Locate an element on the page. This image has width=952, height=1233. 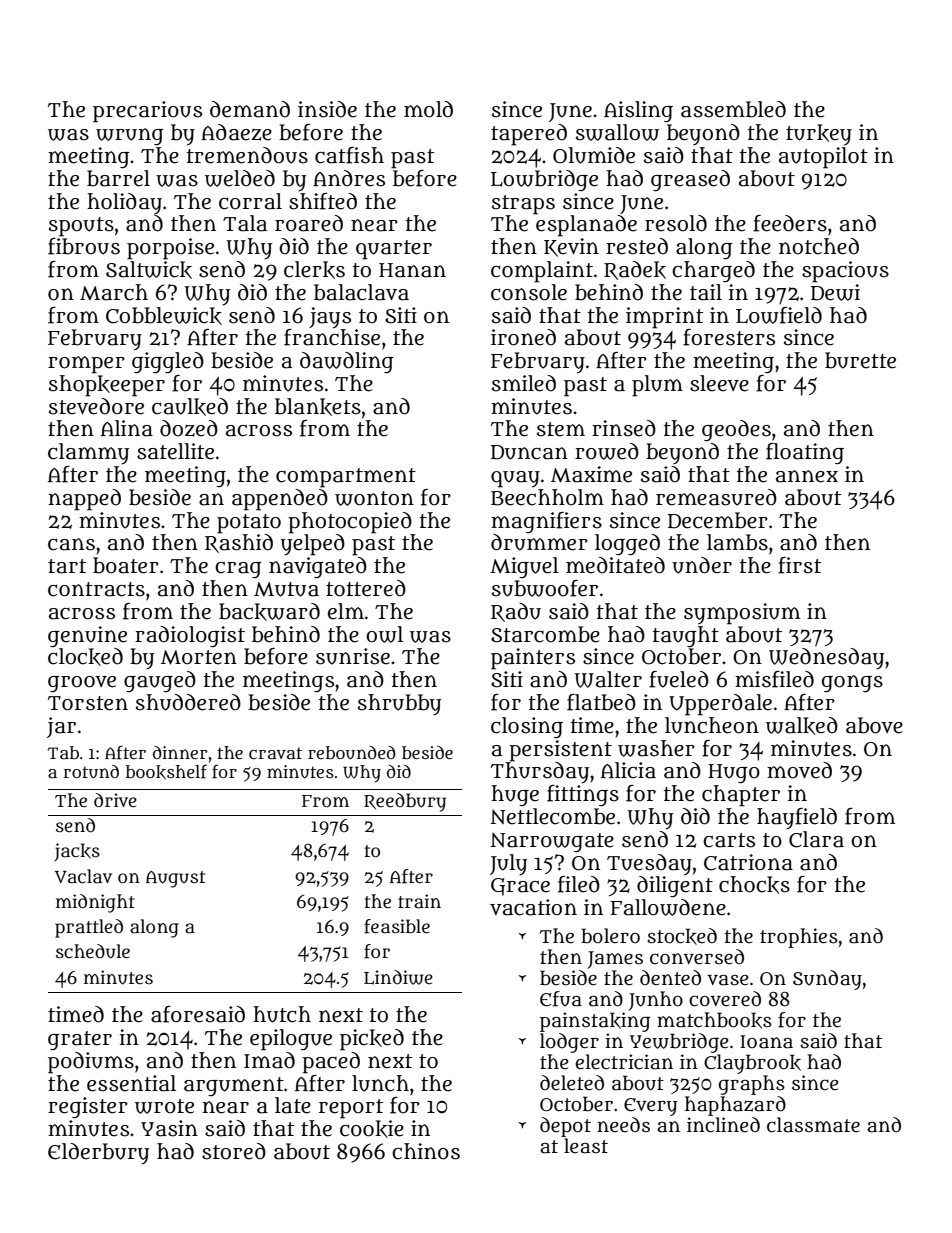
swallow is located at coordinates (617, 132).
